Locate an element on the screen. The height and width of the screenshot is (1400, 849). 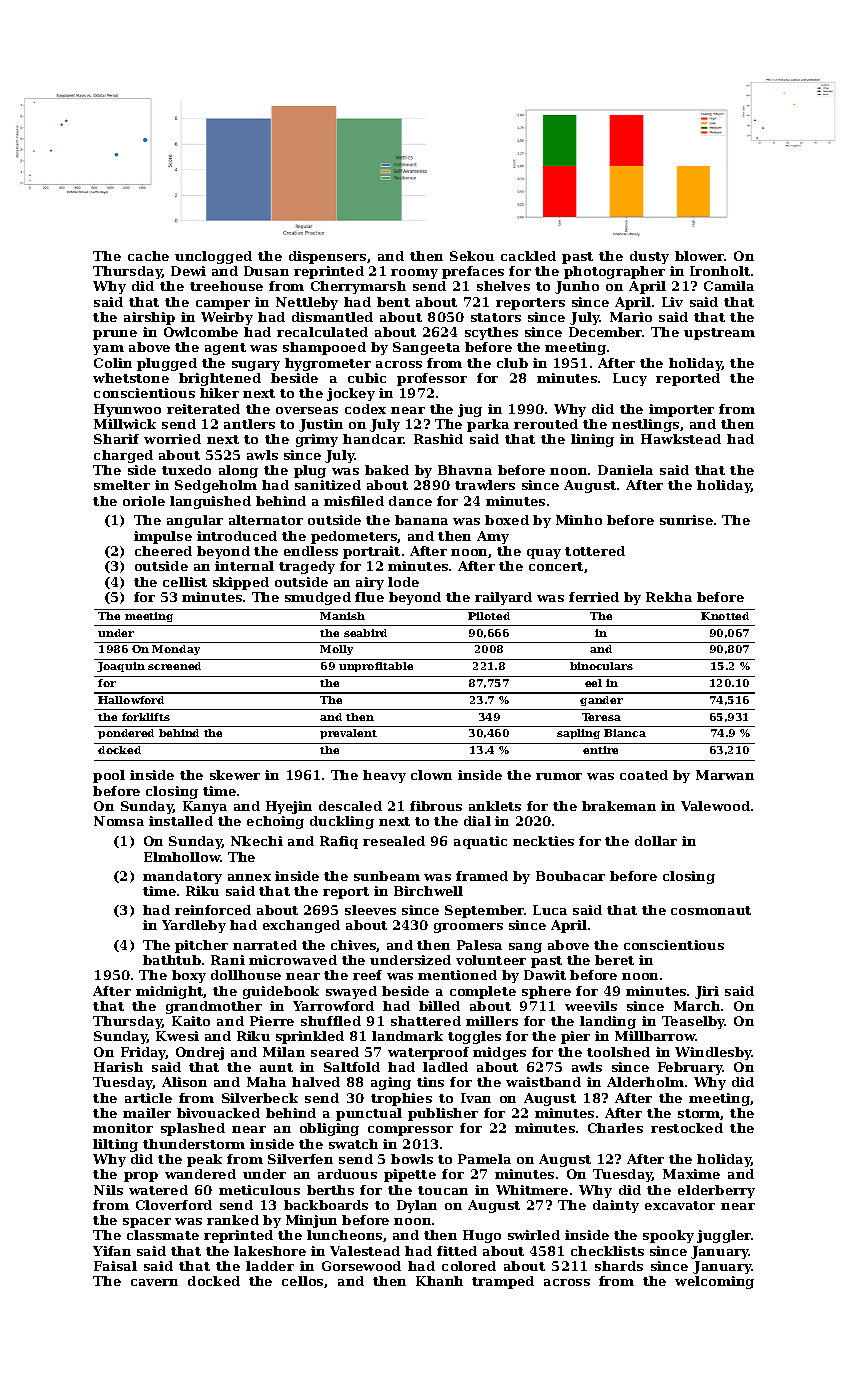
ranked is located at coordinates (233, 1220).
